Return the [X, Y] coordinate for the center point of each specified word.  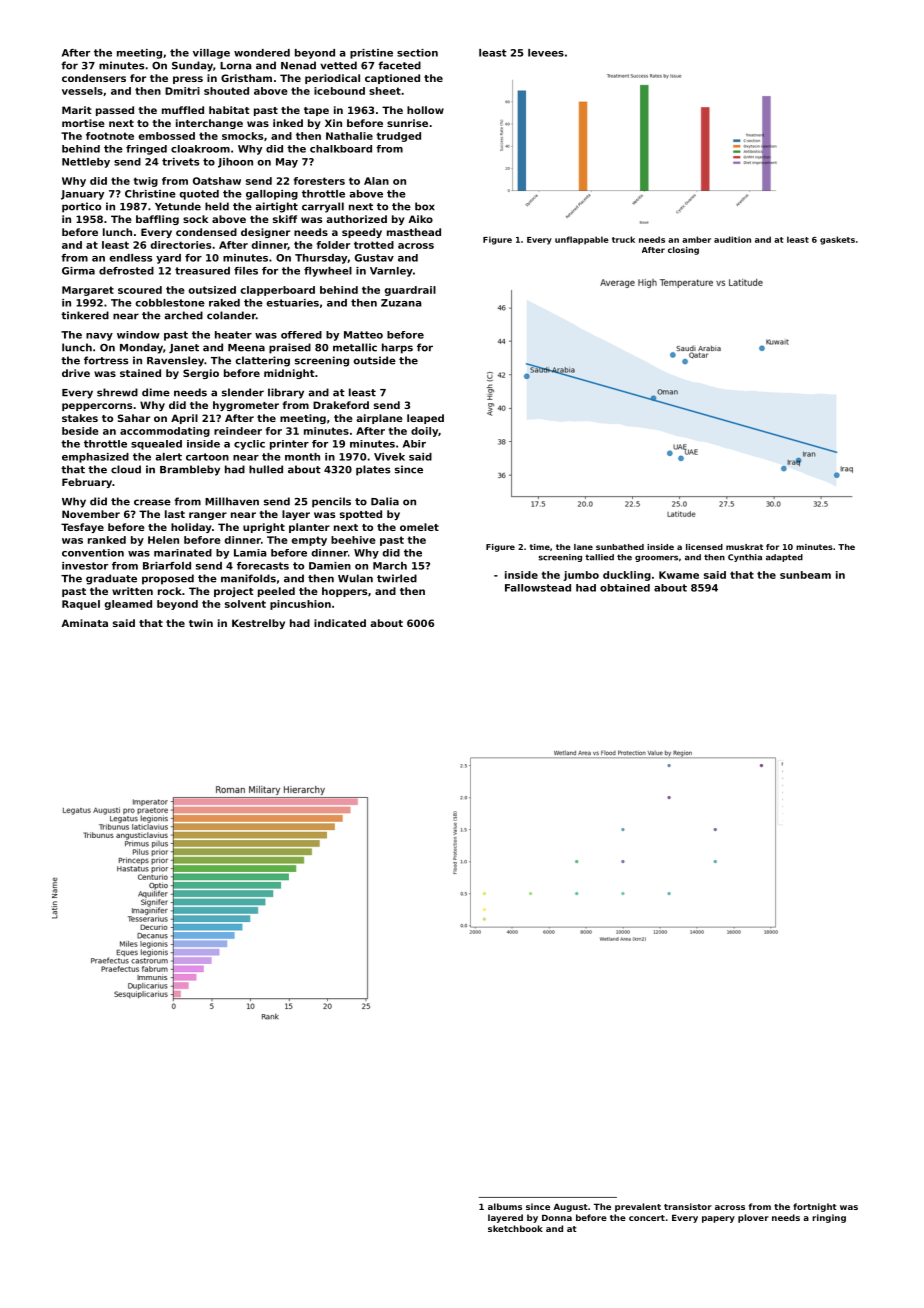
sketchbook [515, 1228]
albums [505, 1206]
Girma [78, 271]
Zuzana [401, 303]
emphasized [95, 458]
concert [647, 1218]
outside [374, 360]
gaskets [837, 240]
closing [683, 251]
